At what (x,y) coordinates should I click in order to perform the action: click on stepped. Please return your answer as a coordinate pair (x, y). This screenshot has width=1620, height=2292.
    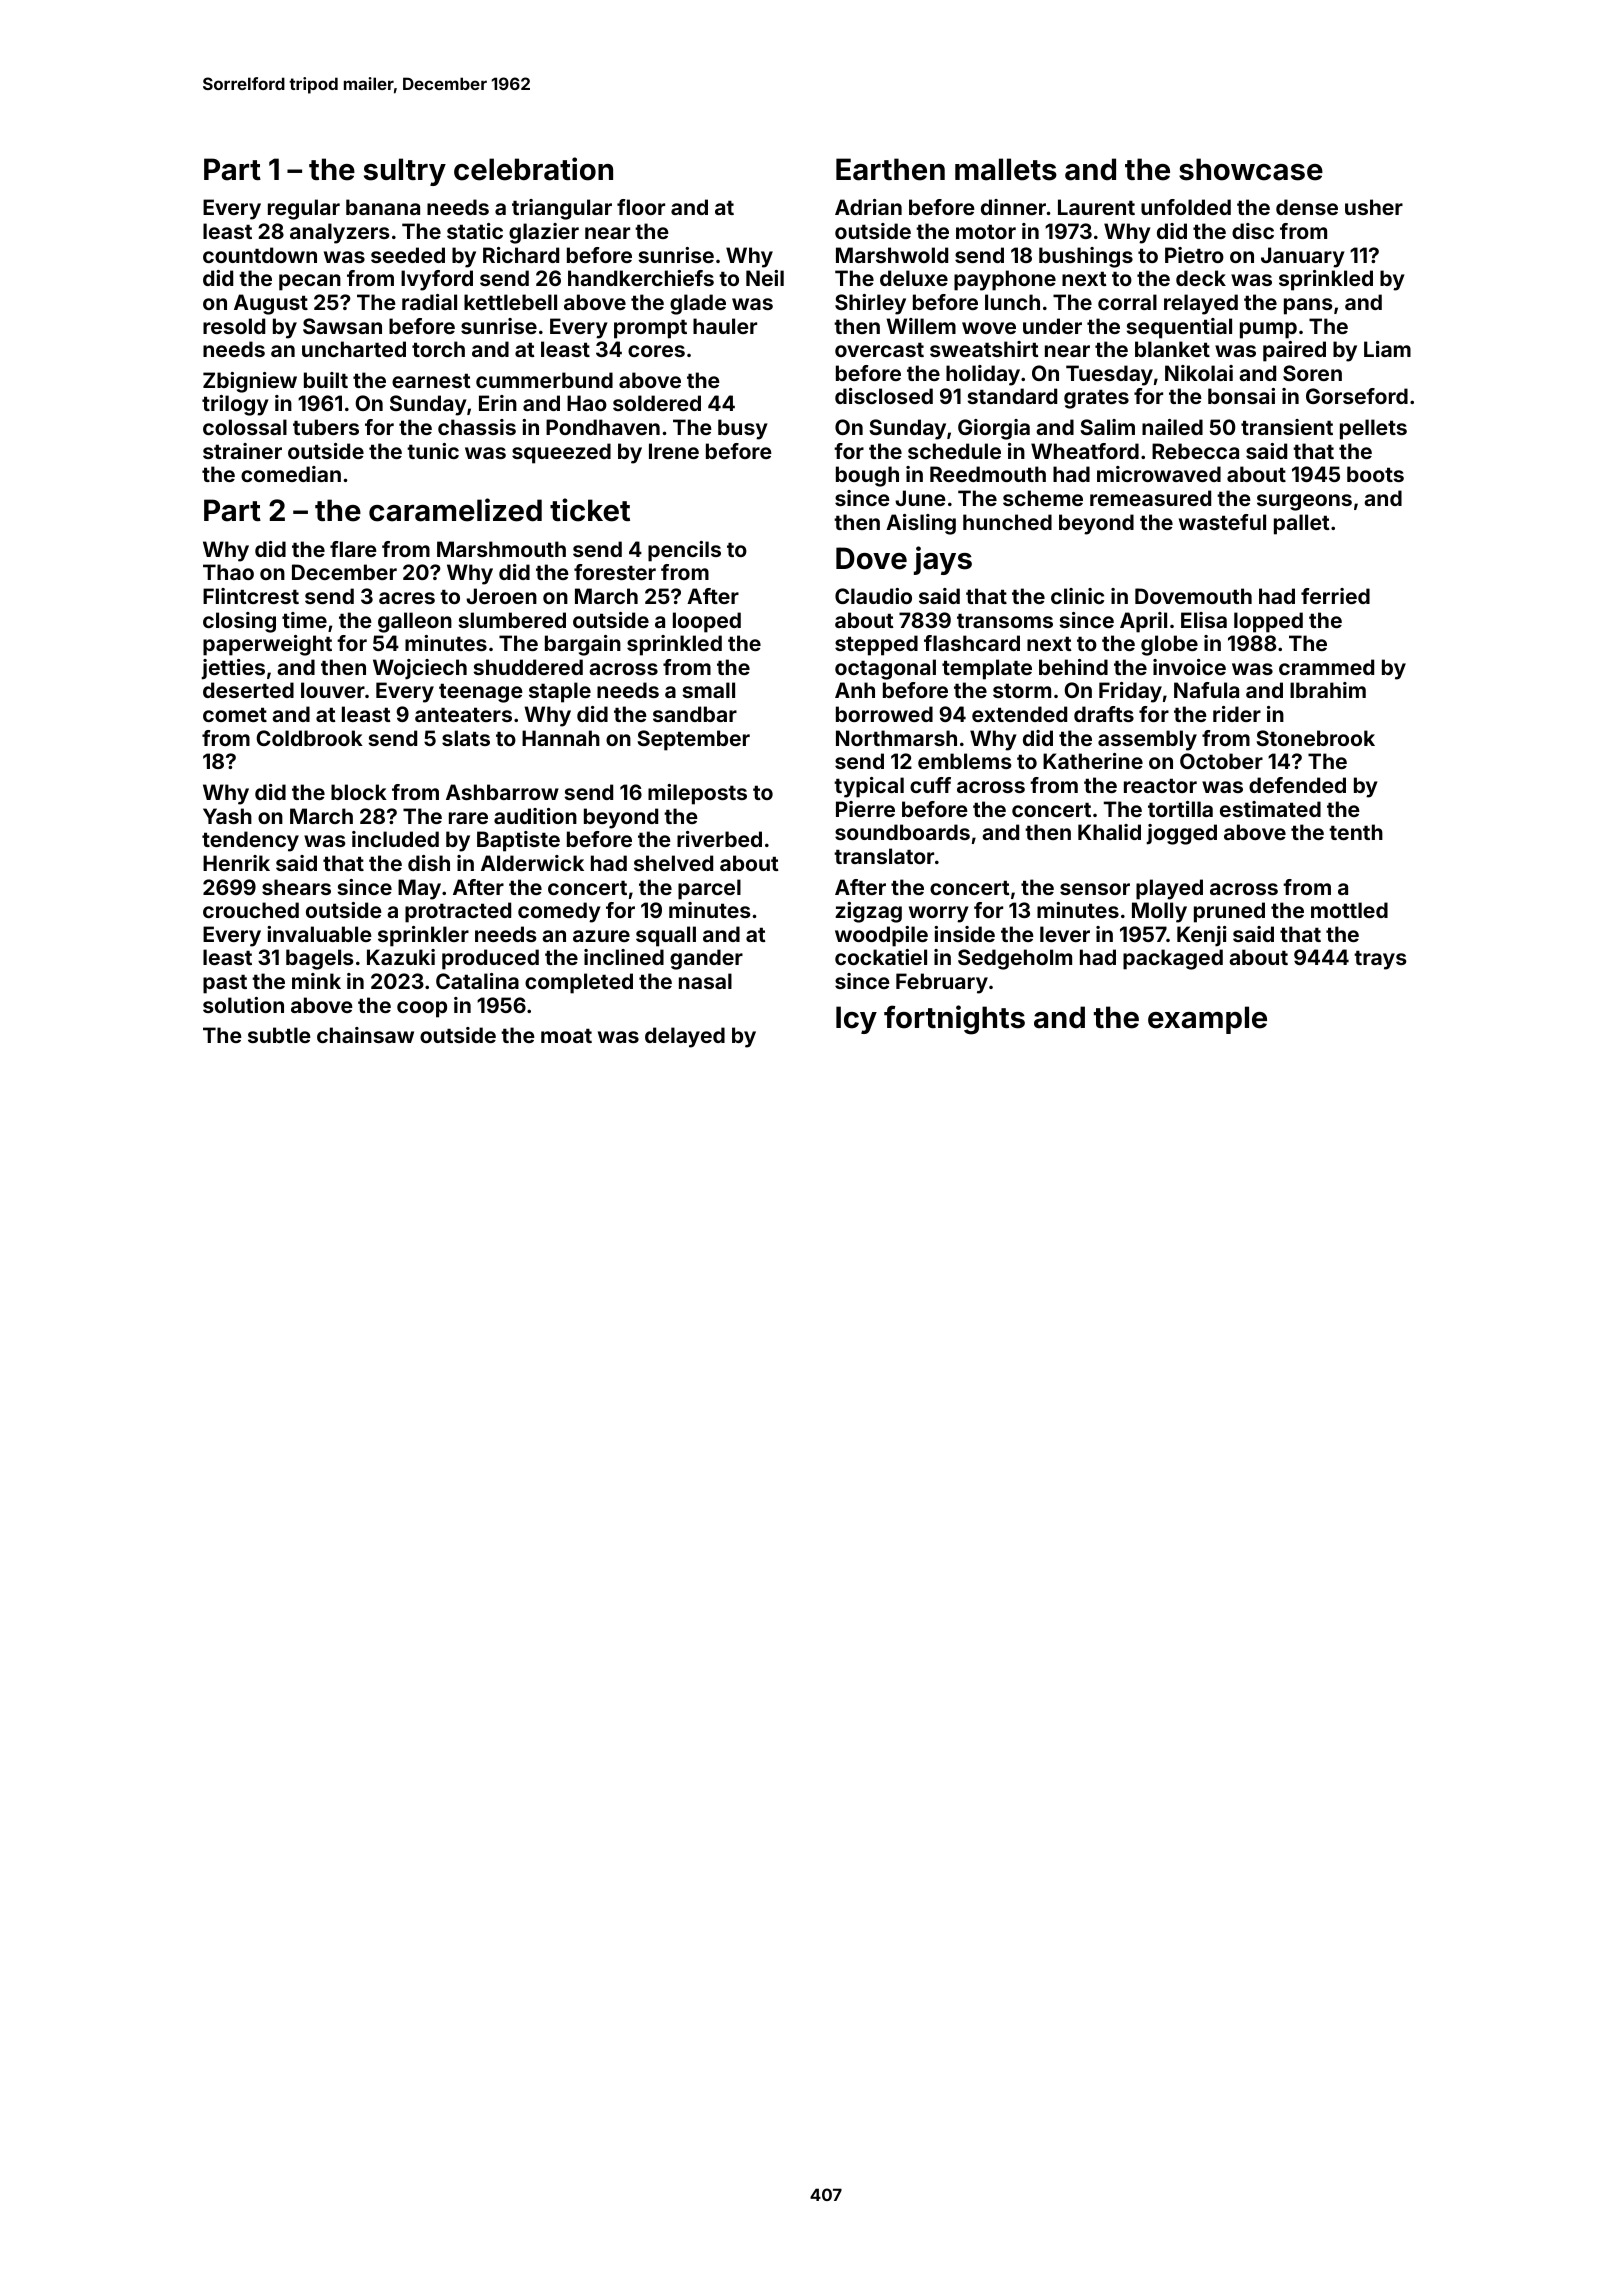
    Looking at the image, I should click on (876, 645).
